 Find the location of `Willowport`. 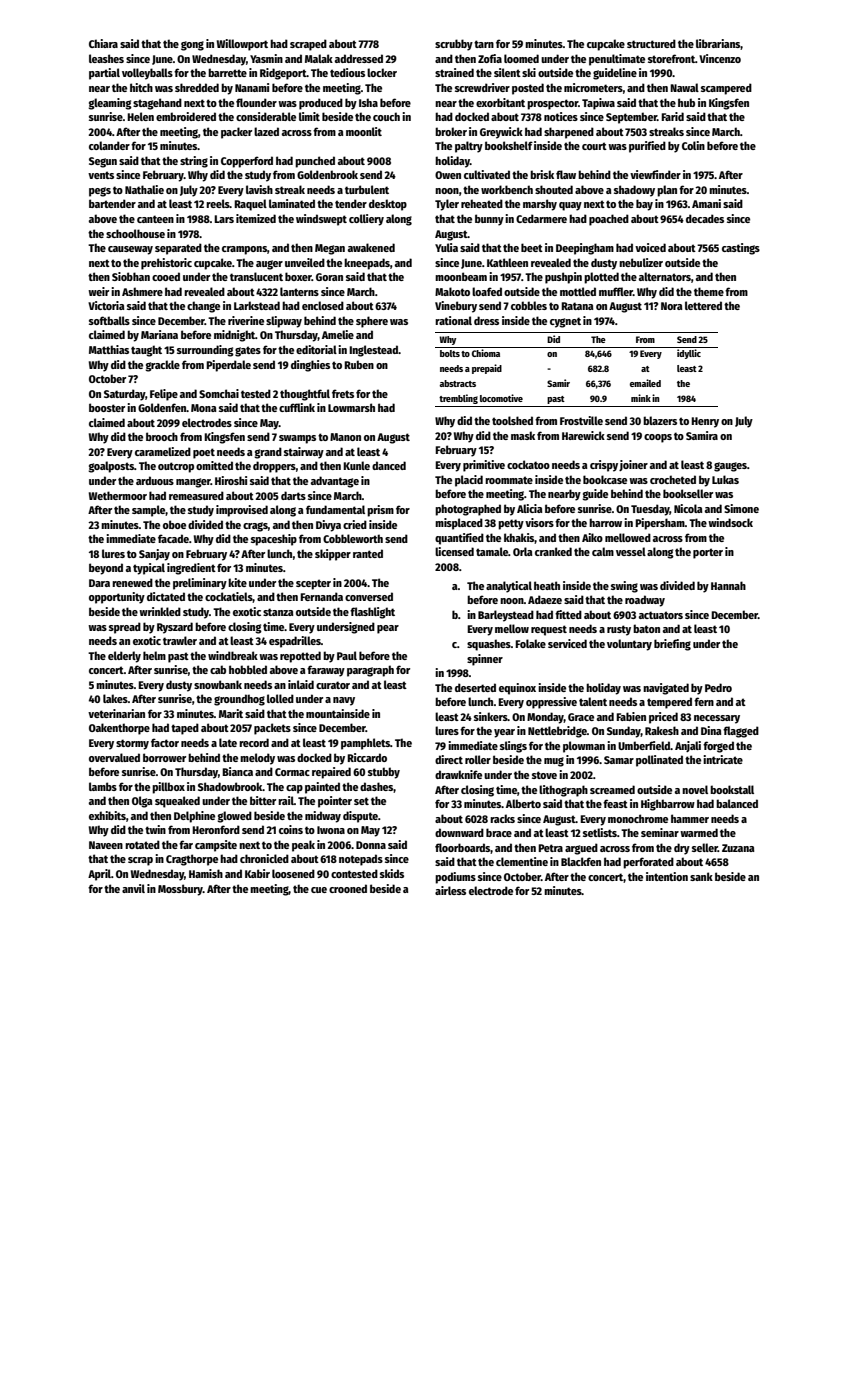

Willowport is located at coordinates (242, 45).
